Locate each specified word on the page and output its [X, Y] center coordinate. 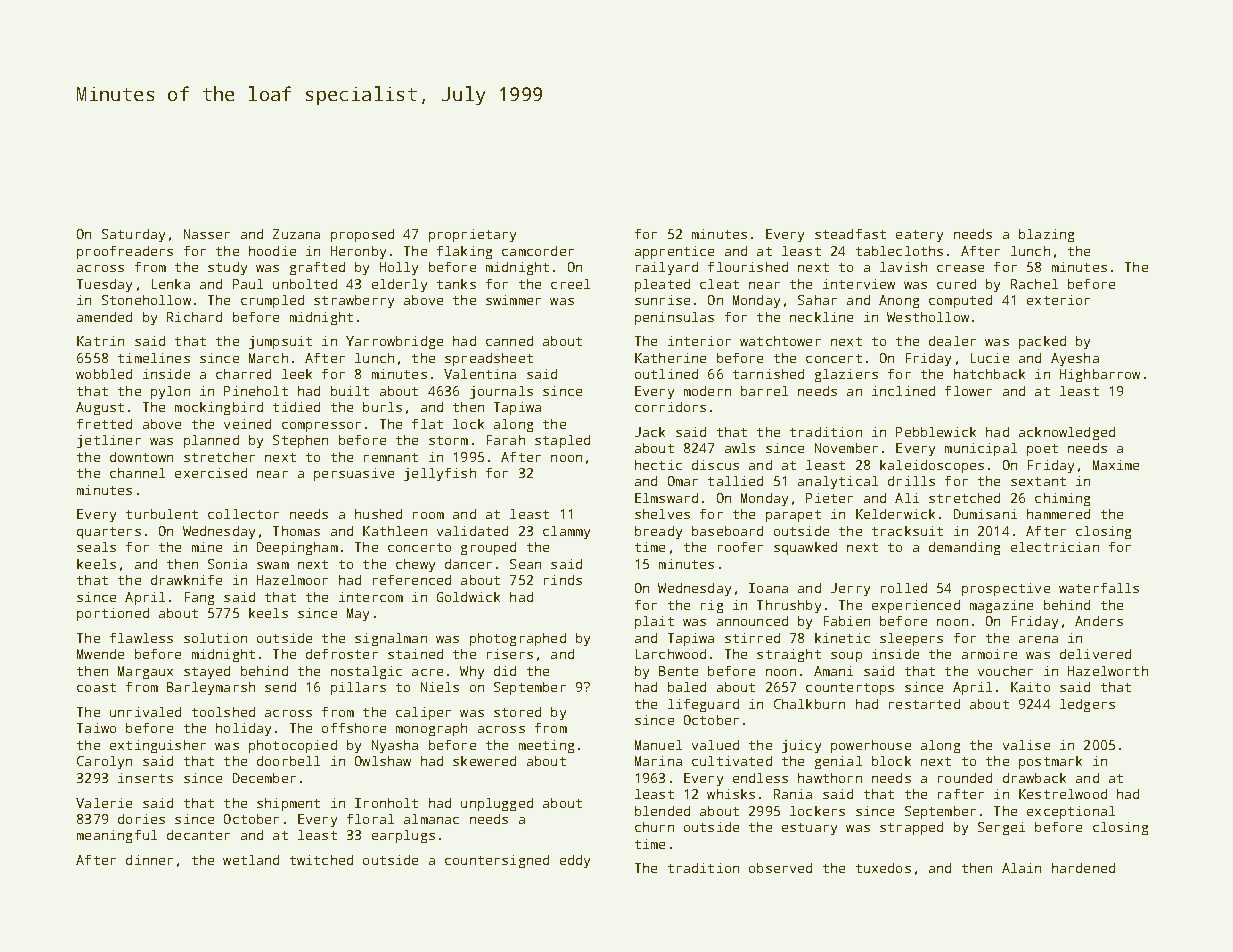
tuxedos [883, 868]
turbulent [162, 514]
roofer [740, 547]
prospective [1006, 589]
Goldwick [468, 597]
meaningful [117, 836]
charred [243, 374]
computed [960, 301]
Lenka [171, 284]
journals [501, 392]
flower [968, 391]
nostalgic [366, 672]
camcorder [538, 251]
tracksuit [907, 531]
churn [654, 827]
